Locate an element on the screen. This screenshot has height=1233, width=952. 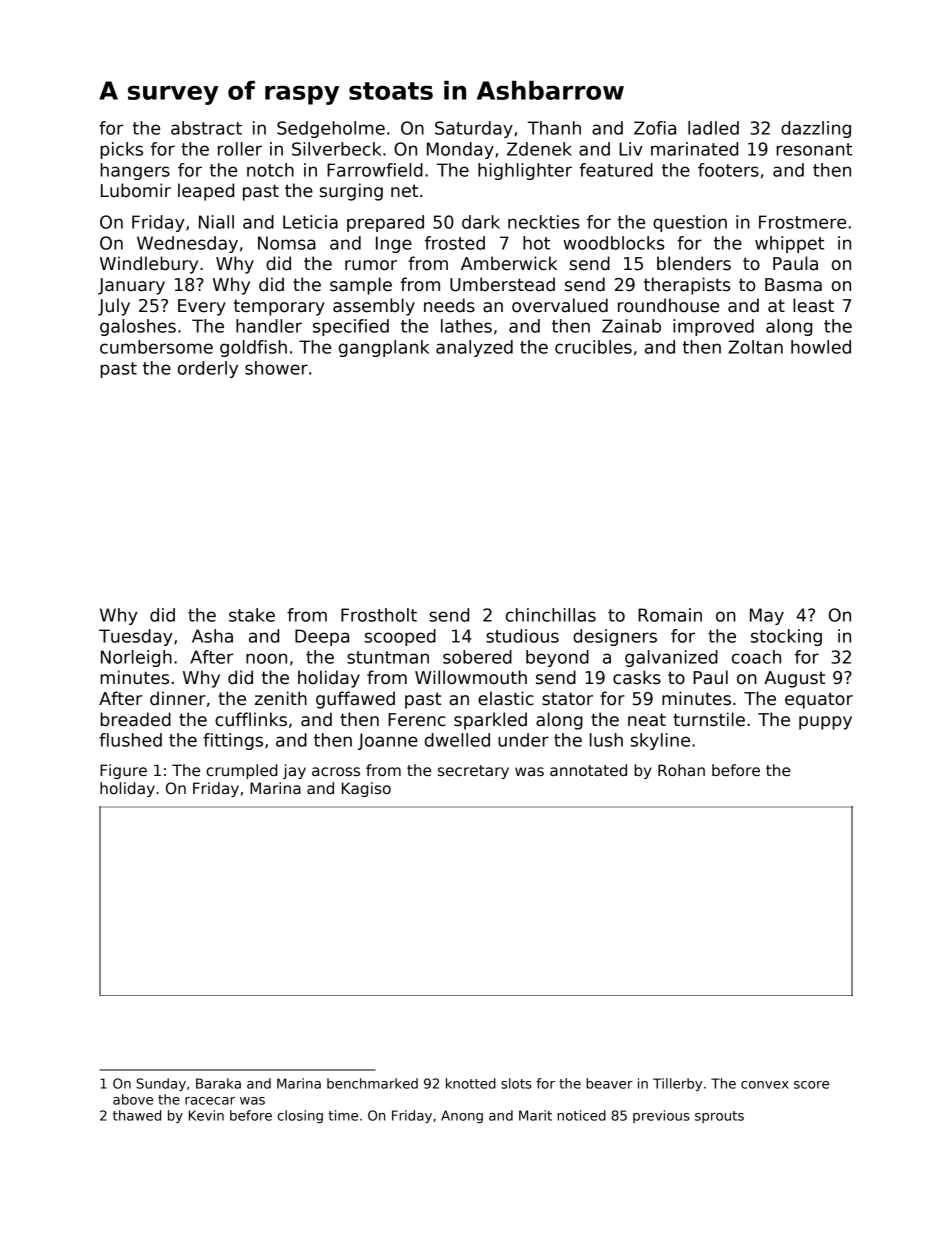
convex is located at coordinates (765, 1085).
